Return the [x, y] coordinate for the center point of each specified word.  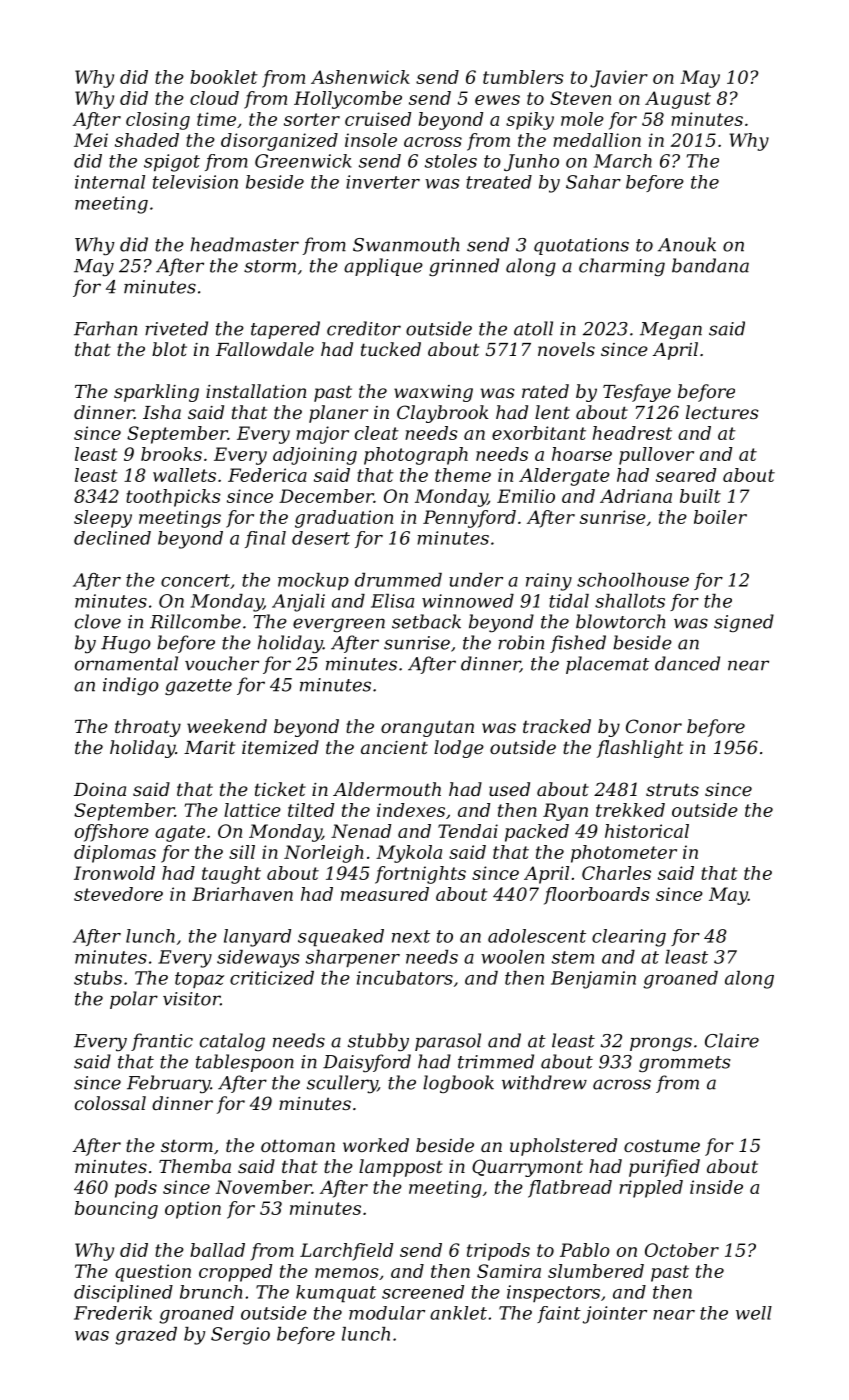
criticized [272, 978]
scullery [342, 1084]
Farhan [105, 328]
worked [376, 1145]
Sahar [593, 182]
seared [686, 475]
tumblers [523, 77]
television [195, 182]
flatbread [570, 1189]
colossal [110, 1103]
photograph [416, 456]
